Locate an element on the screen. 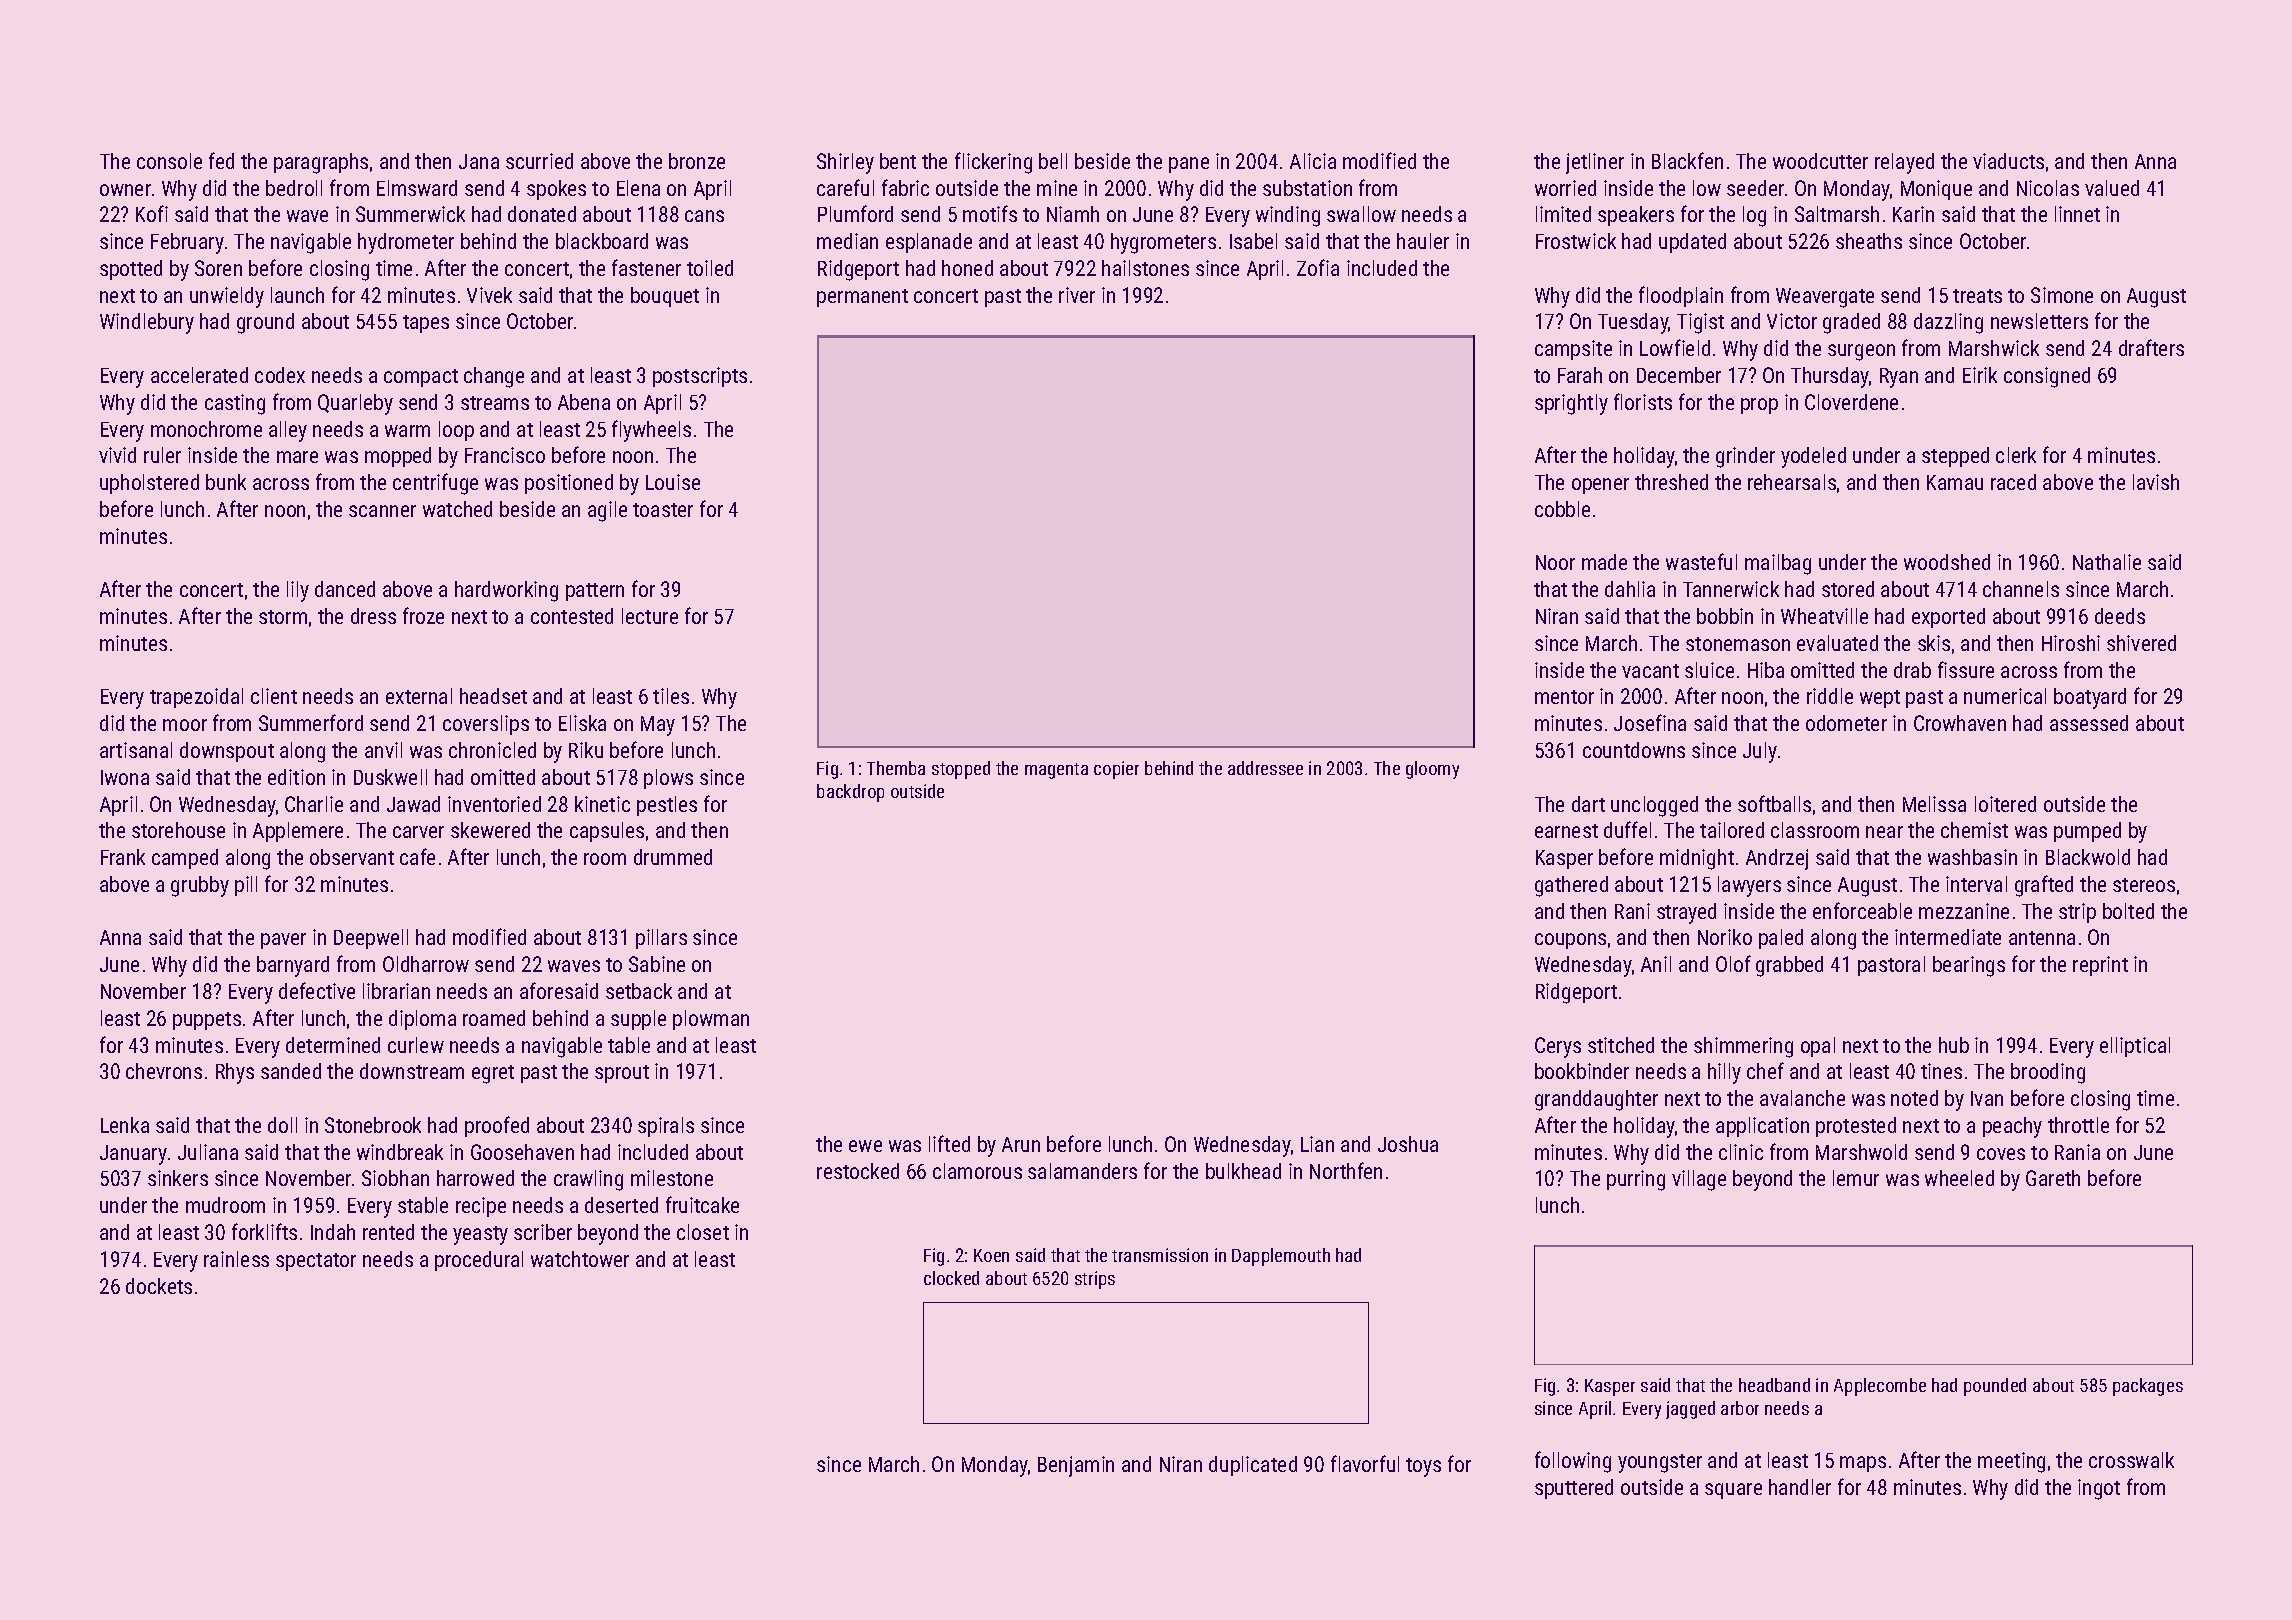  bell is located at coordinates (1053, 161).
